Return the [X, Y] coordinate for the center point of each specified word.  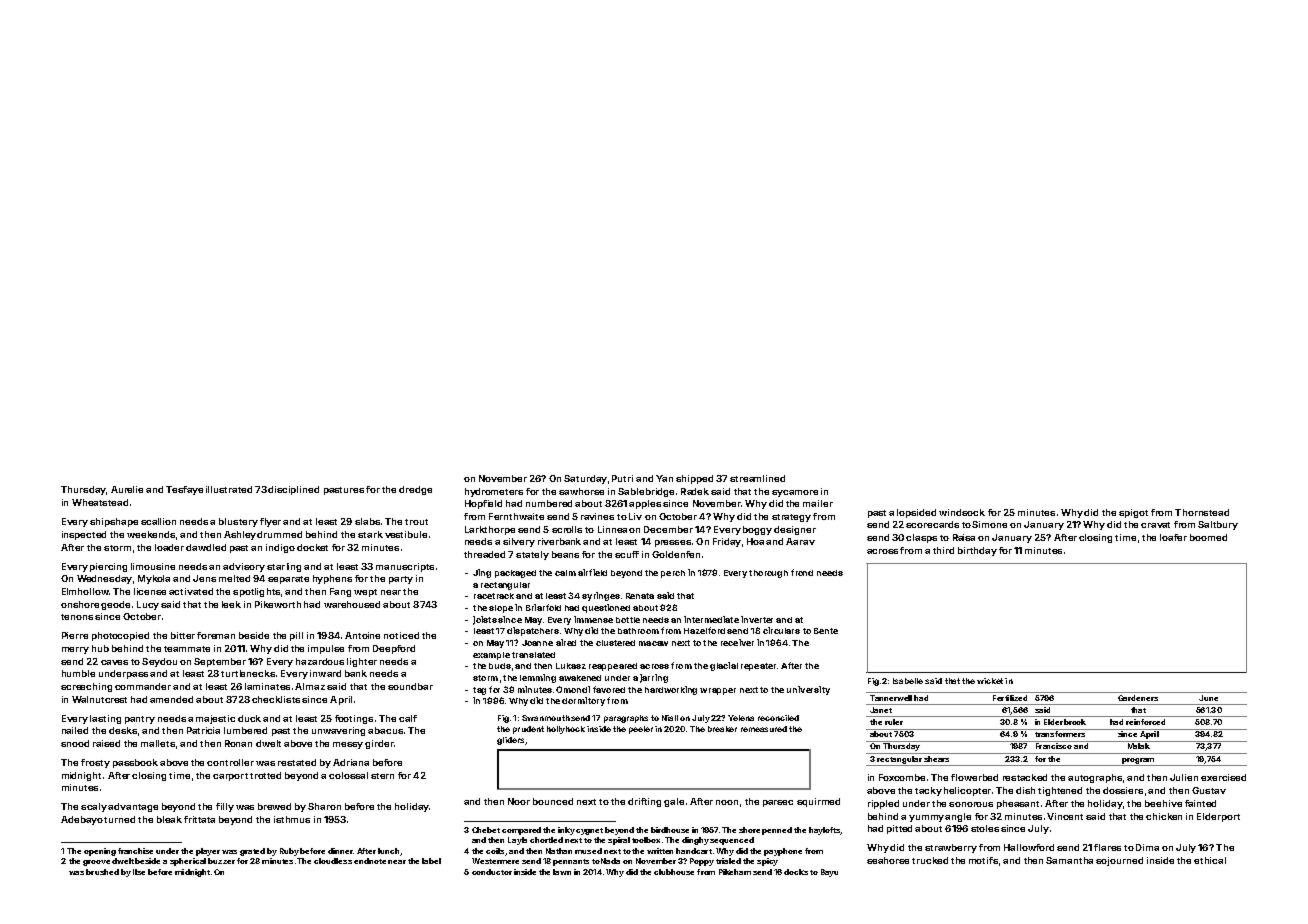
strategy [791, 518]
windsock [962, 512]
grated [252, 852]
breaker [722, 729]
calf [408, 718]
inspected [84, 535]
